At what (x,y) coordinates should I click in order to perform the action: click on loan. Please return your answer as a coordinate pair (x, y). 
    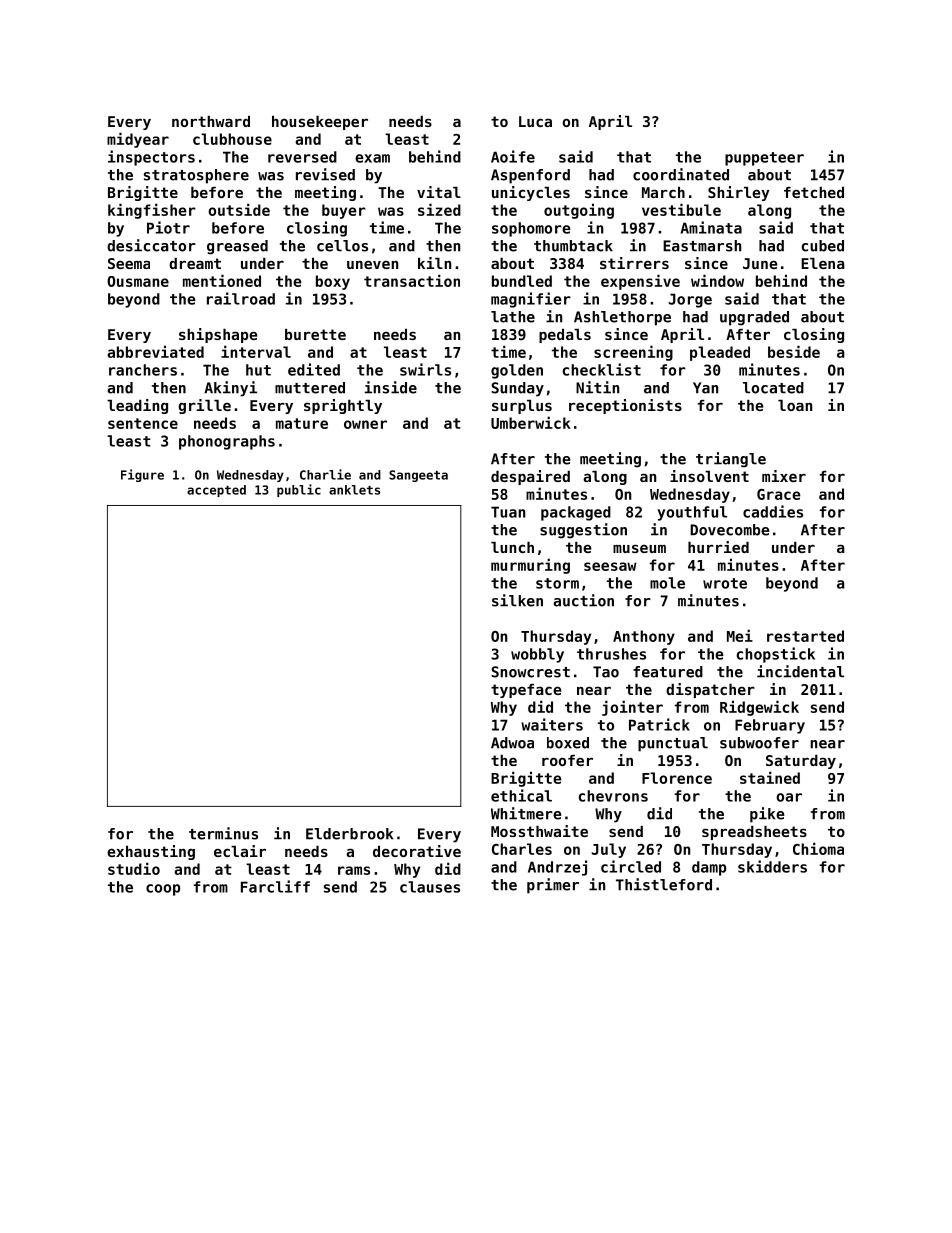
    Looking at the image, I should click on (795, 405).
